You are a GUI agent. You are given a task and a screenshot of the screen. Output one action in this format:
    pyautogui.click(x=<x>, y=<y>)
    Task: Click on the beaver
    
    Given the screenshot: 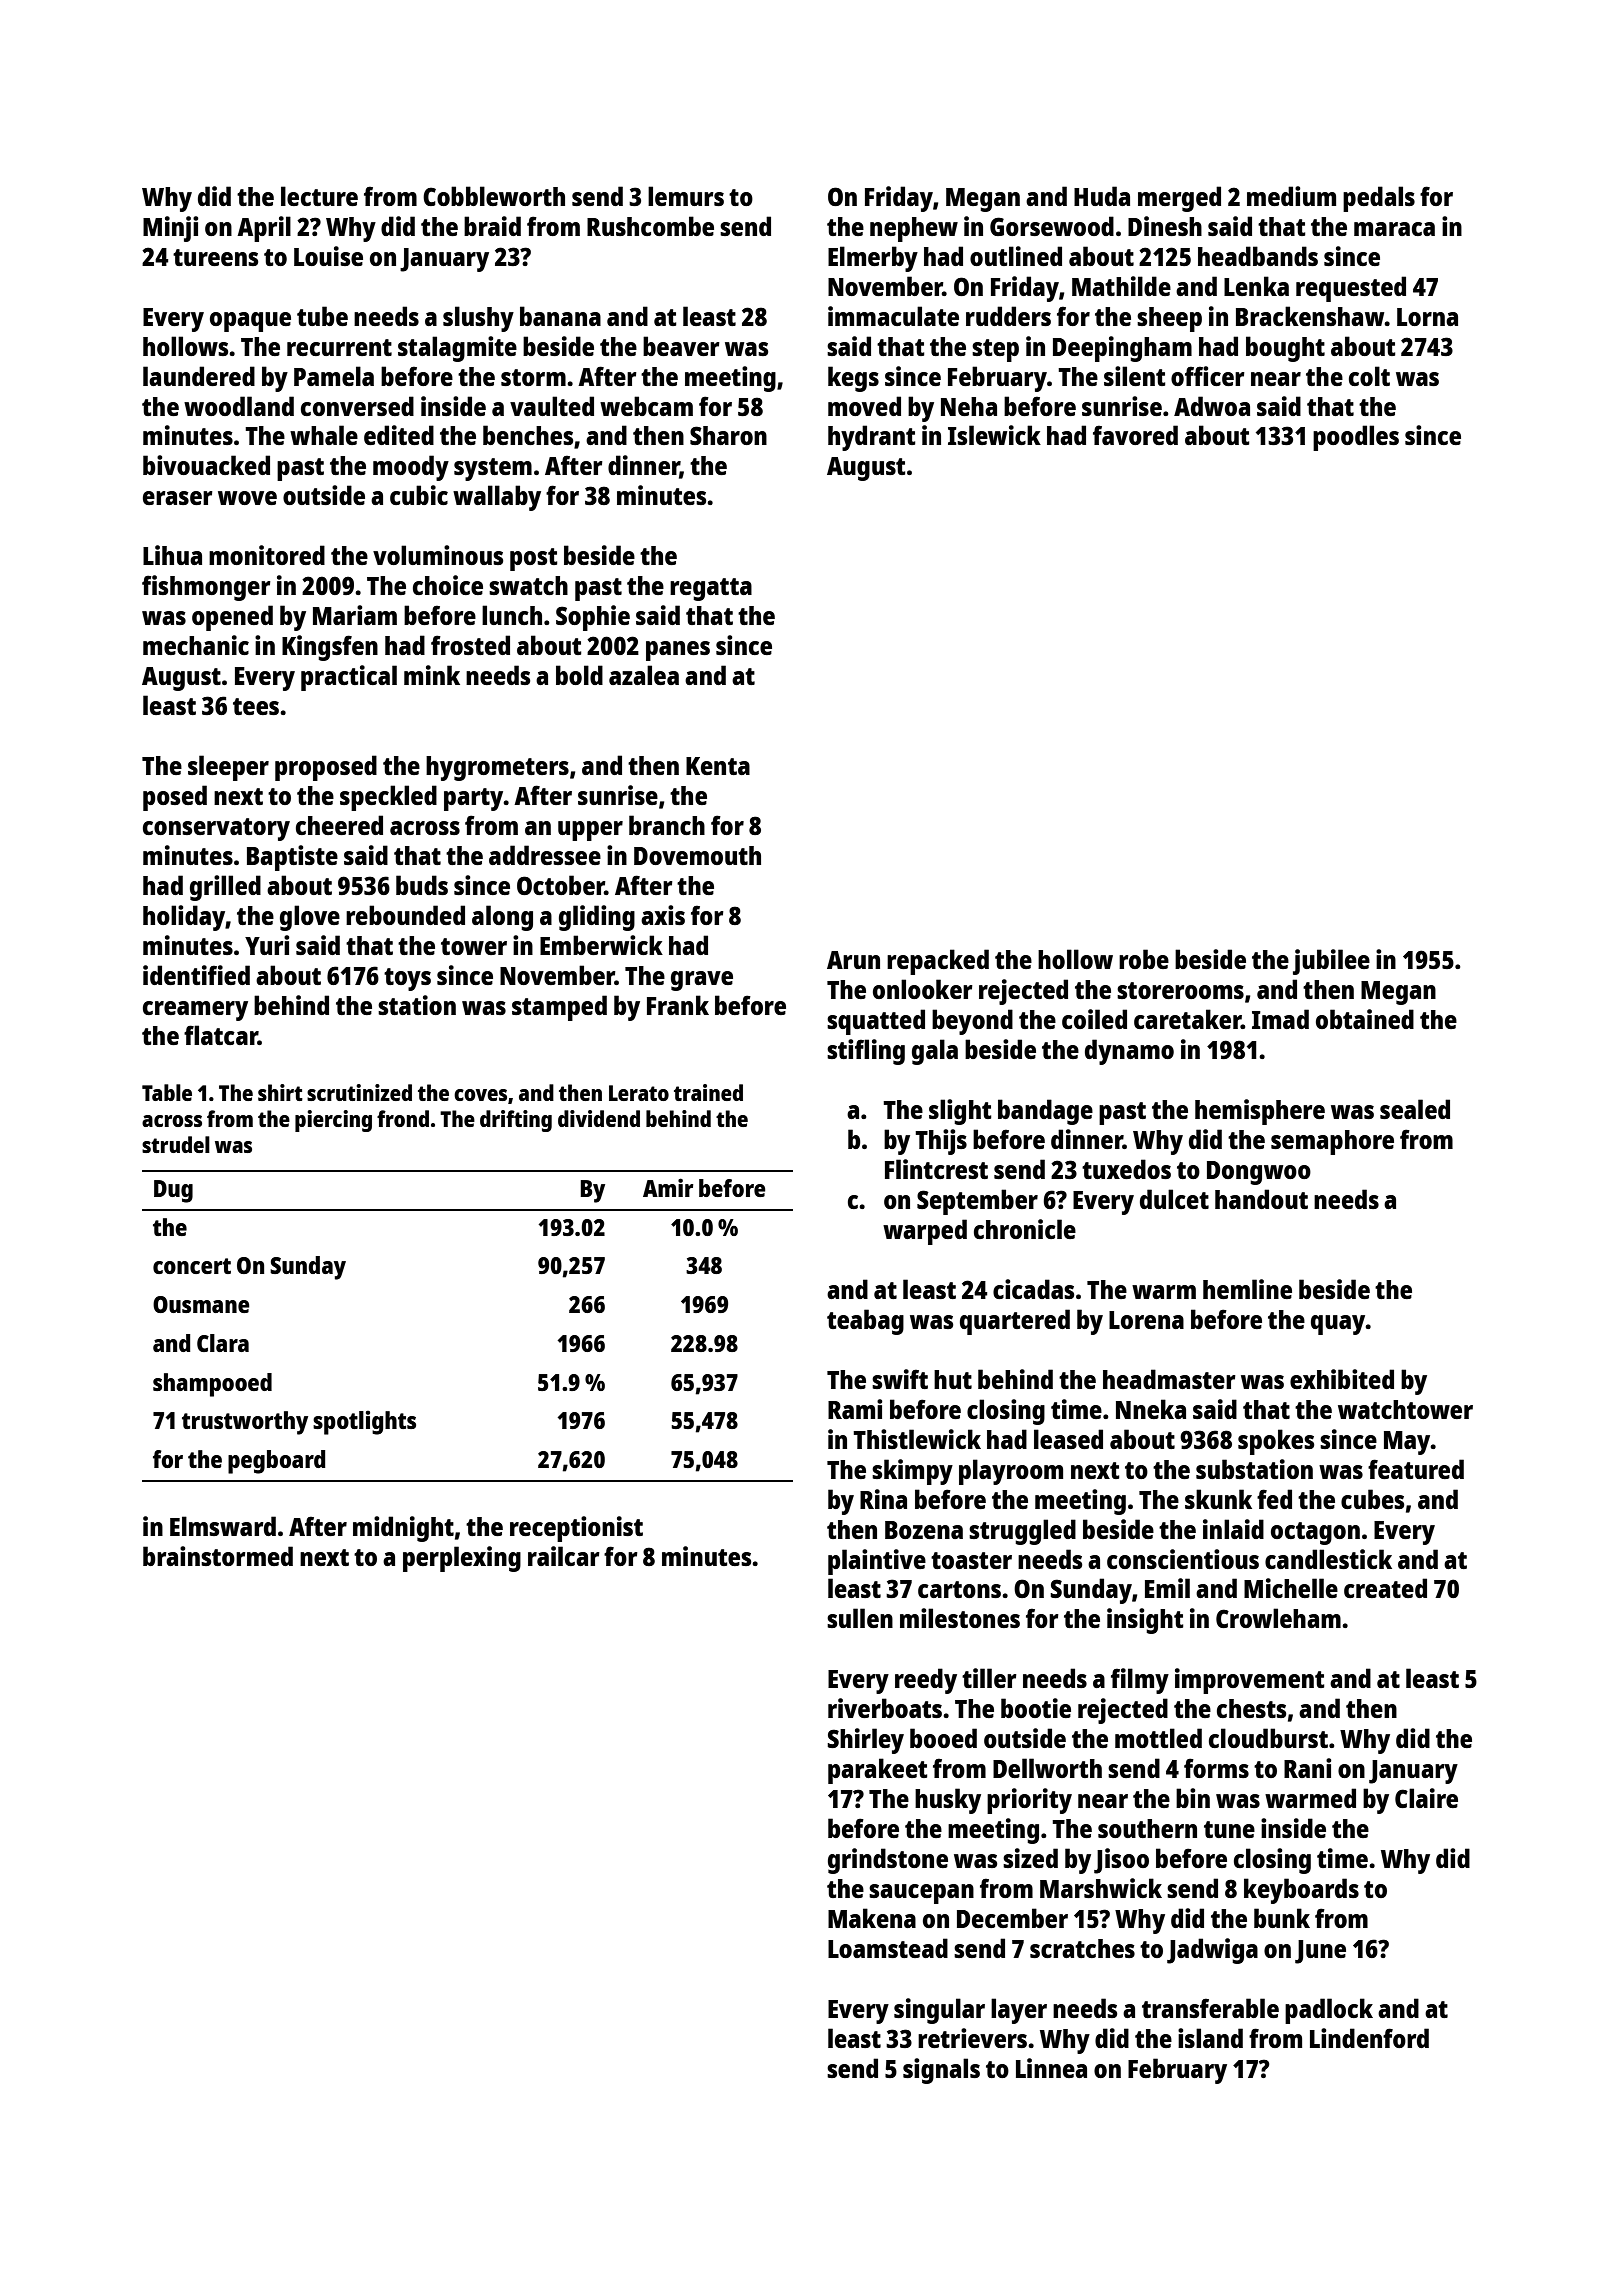 What is the action you would take?
    pyautogui.click(x=681, y=346)
